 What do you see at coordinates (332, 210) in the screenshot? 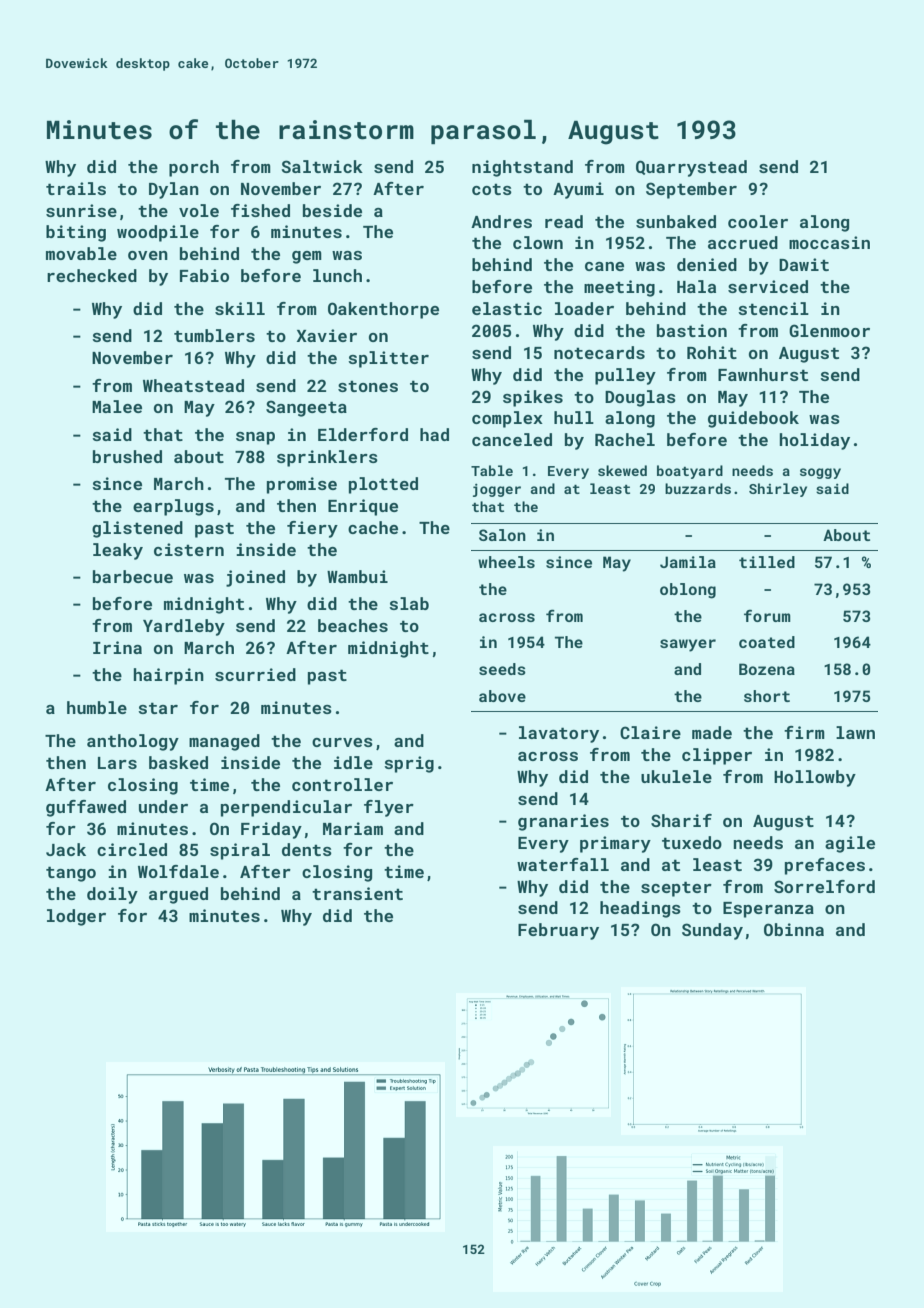
I see `beside` at bounding box center [332, 210].
